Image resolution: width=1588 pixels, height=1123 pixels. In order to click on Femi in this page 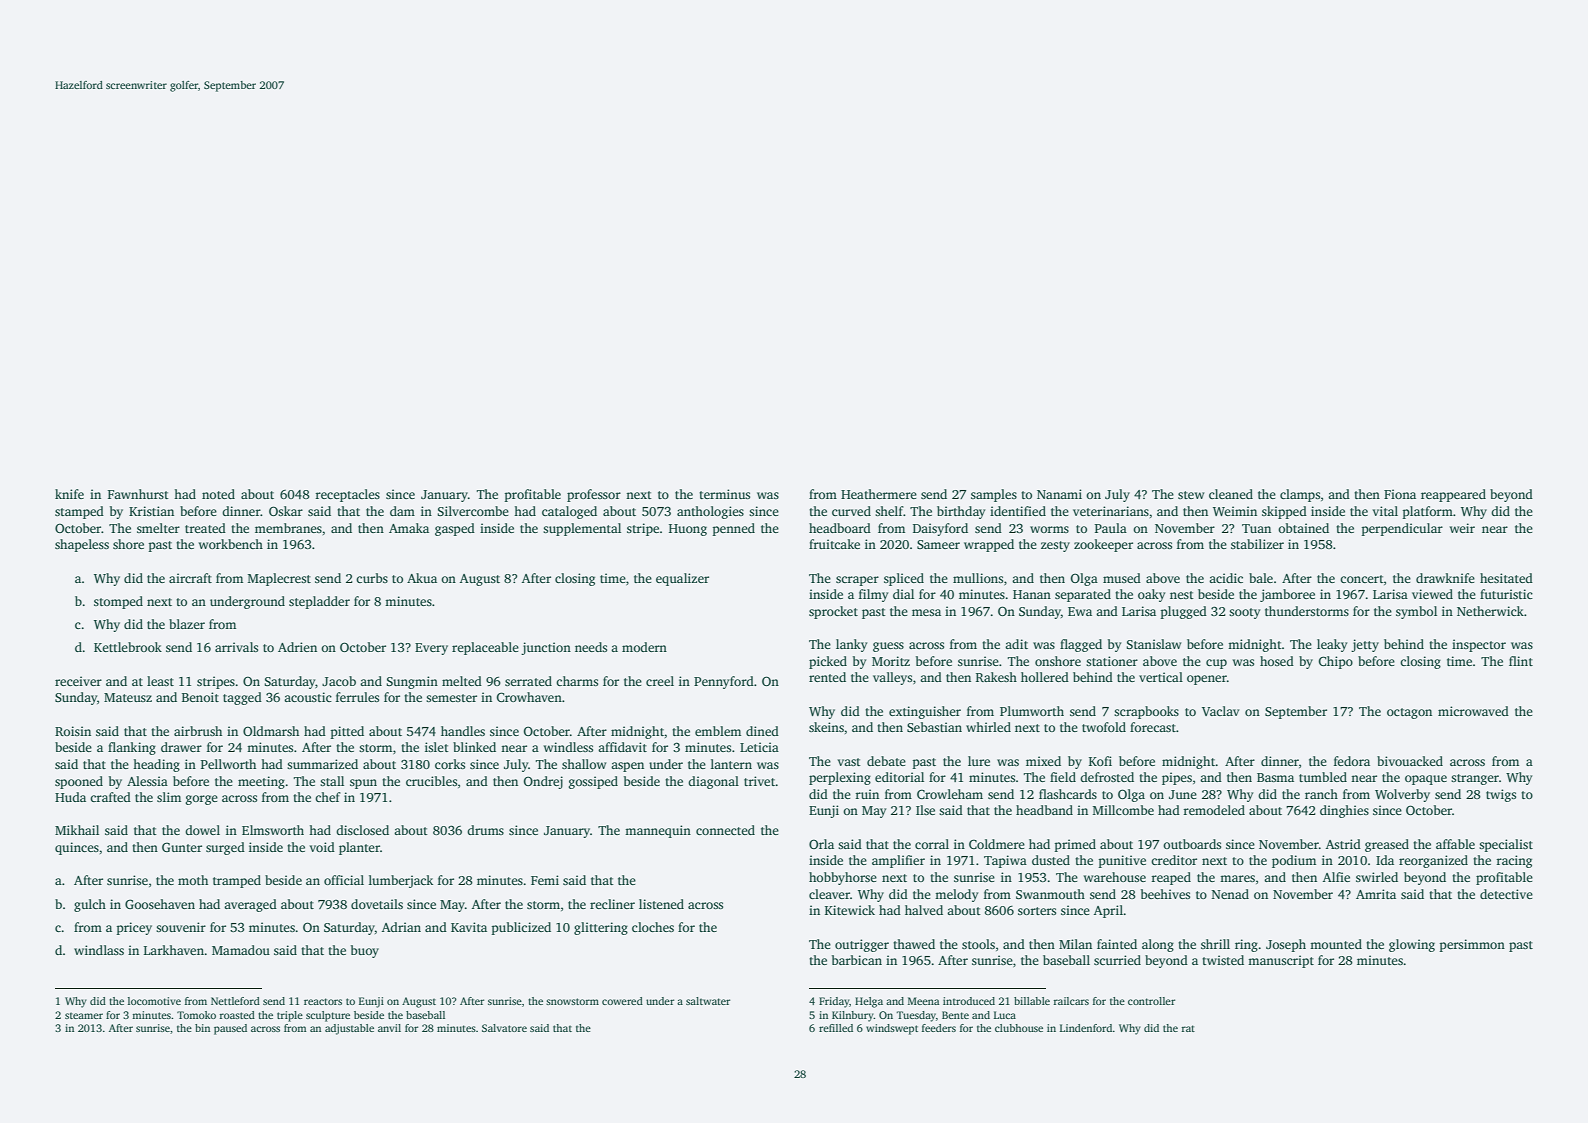, I will do `click(545, 880)`.
